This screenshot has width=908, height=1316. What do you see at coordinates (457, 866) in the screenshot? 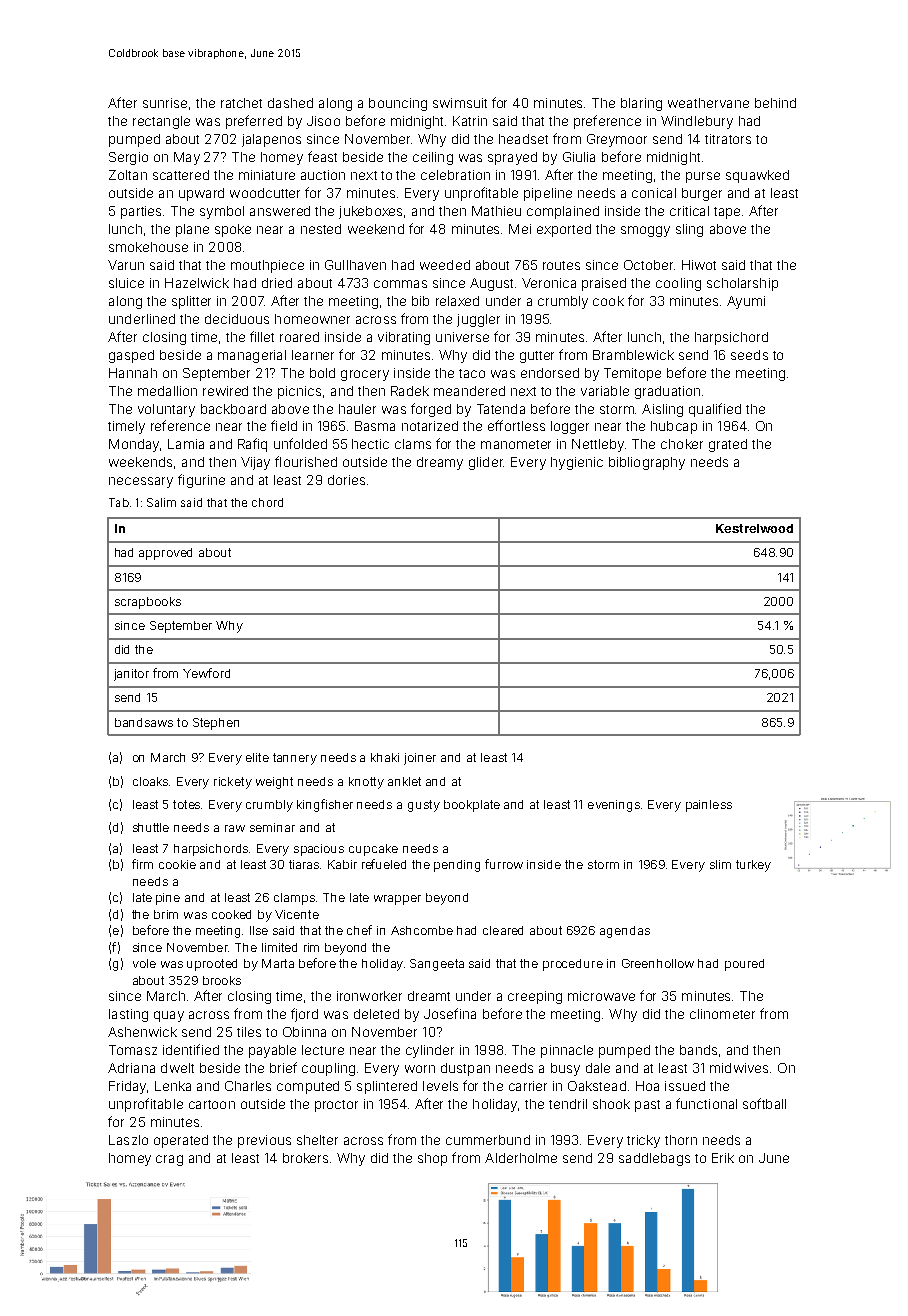
I see `pending` at bounding box center [457, 866].
